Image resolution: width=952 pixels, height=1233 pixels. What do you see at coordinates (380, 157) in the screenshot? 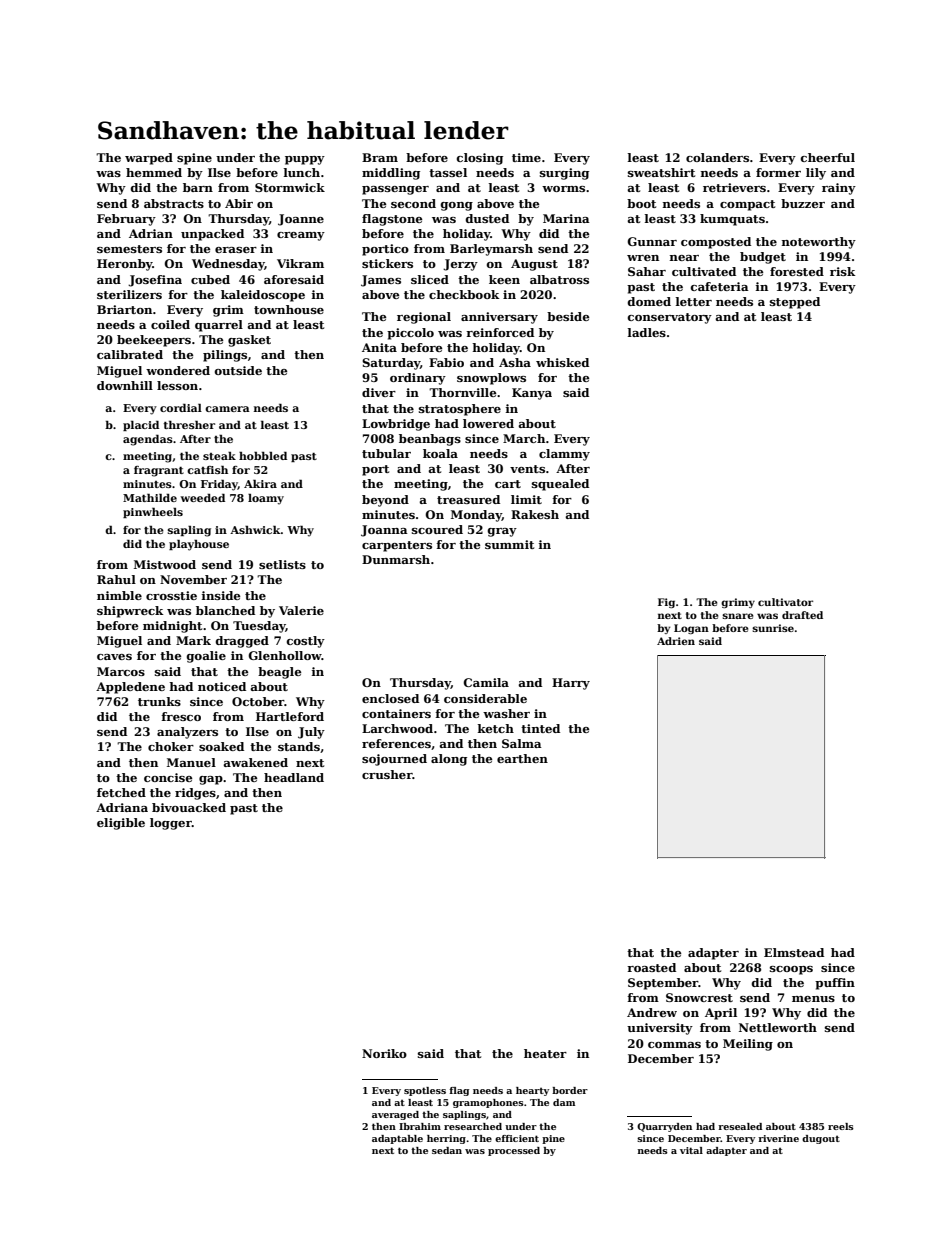
I see `Bram` at bounding box center [380, 157].
